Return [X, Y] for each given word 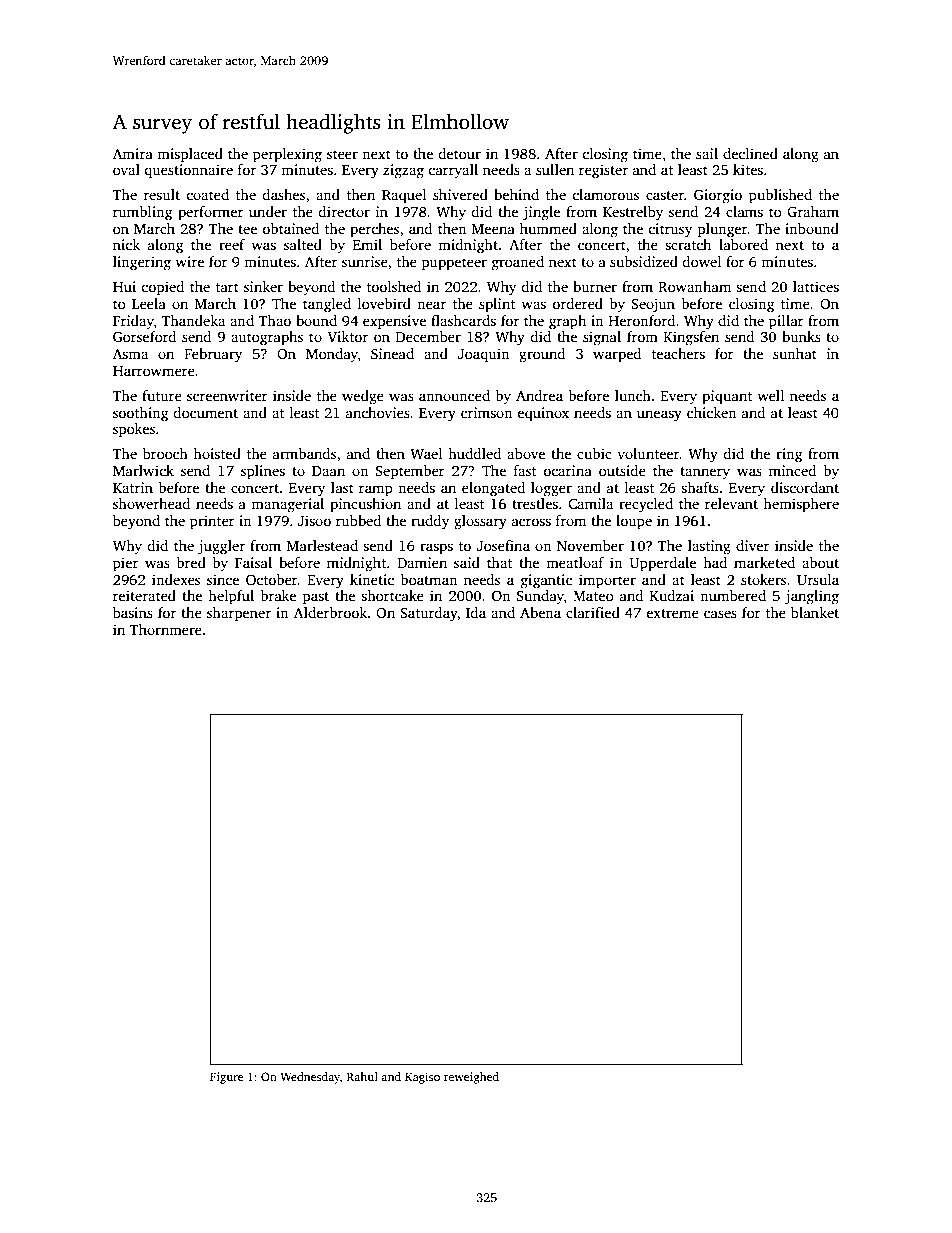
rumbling [142, 213]
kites [748, 169]
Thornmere [166, 629]
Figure [226, 1078]
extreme [672, 613]
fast [525, 470]
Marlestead [322, 545]
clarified [593, 612]
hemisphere [801, 505]
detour [459, 153]
